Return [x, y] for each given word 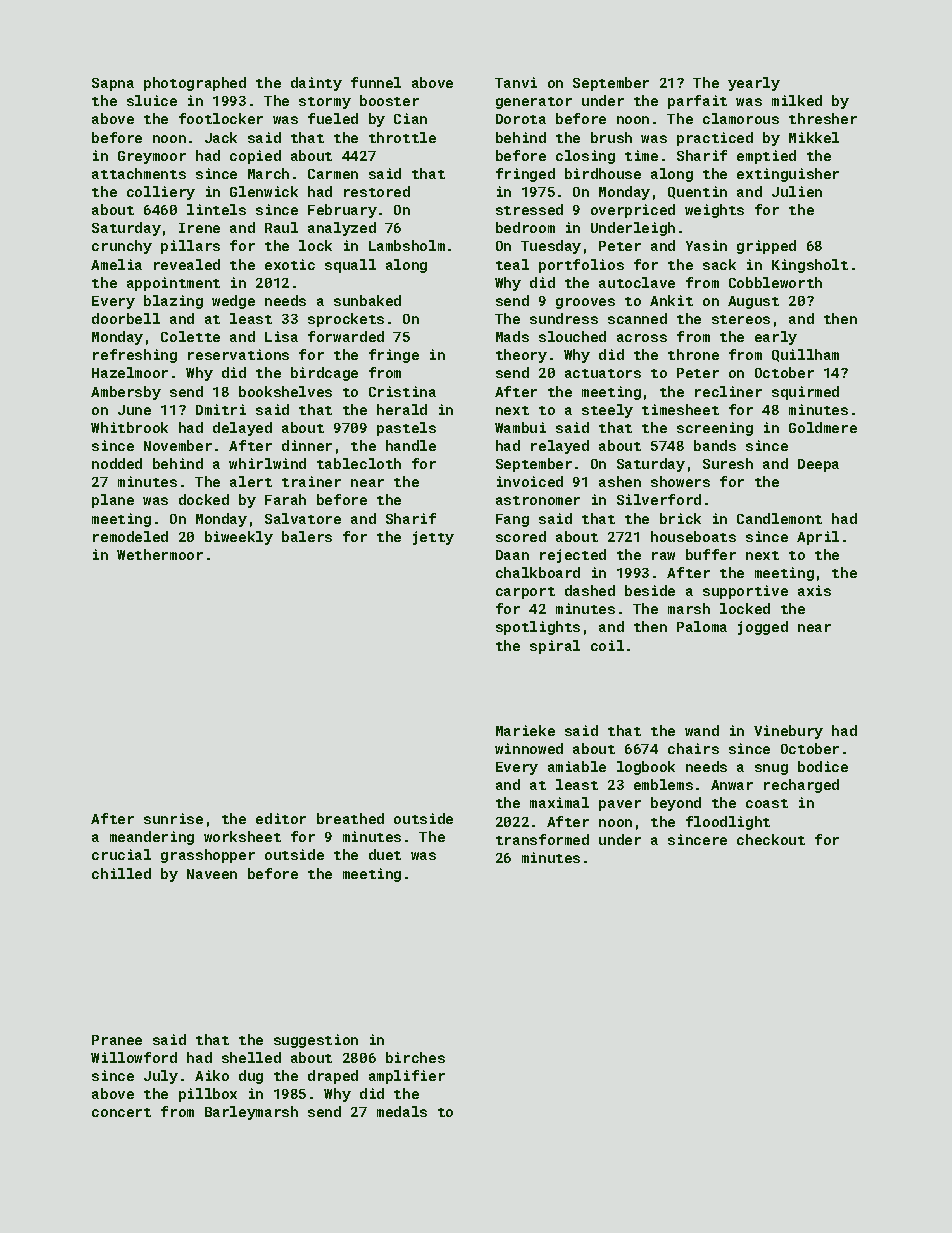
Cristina [402, 391]
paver [620, 805]
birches [415, 1057]
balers [307, 536]
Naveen [212, 874]
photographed [195, 84]
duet [385, 854]
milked [797, 100]
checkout [771, 839]
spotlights [538, 628]
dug [251, 1077]
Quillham [805, 355]
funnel [376, 82]
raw [663, 556]
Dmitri [221, 409]
